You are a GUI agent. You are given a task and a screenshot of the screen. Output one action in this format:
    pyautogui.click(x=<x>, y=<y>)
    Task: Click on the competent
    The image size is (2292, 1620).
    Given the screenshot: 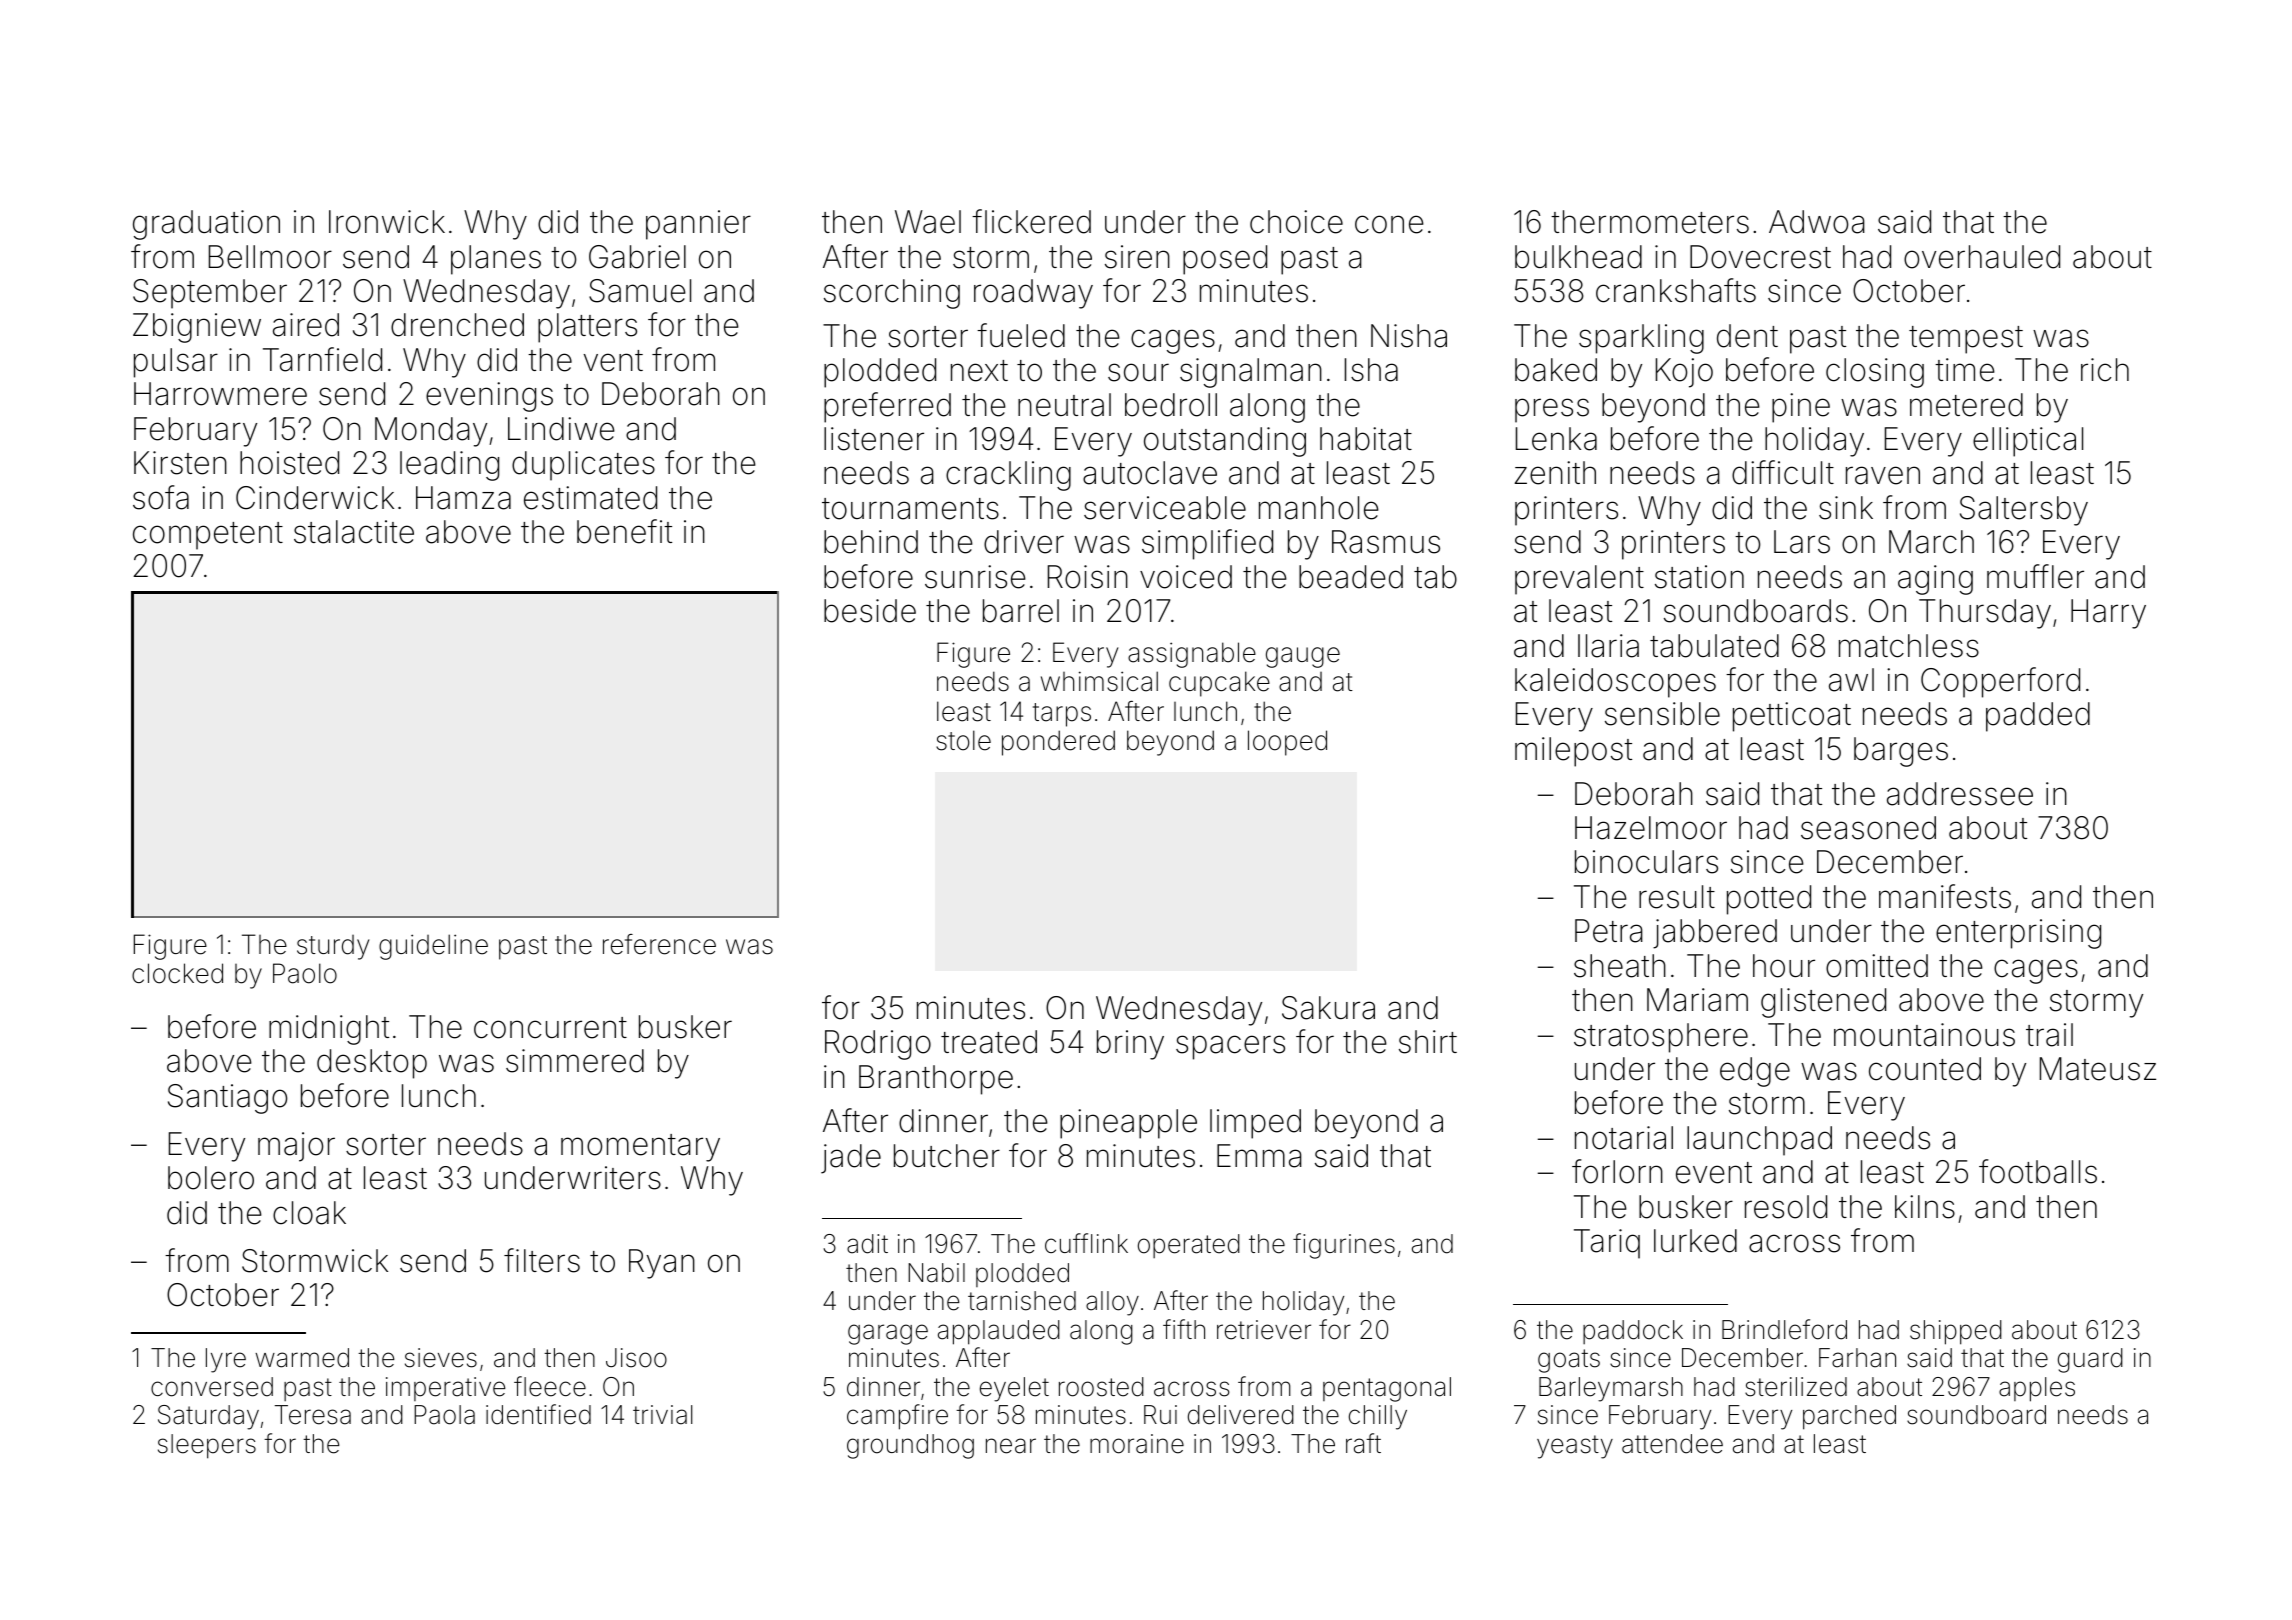 What is the action you would take?
    pyautogui.click(x=208, y=536)
